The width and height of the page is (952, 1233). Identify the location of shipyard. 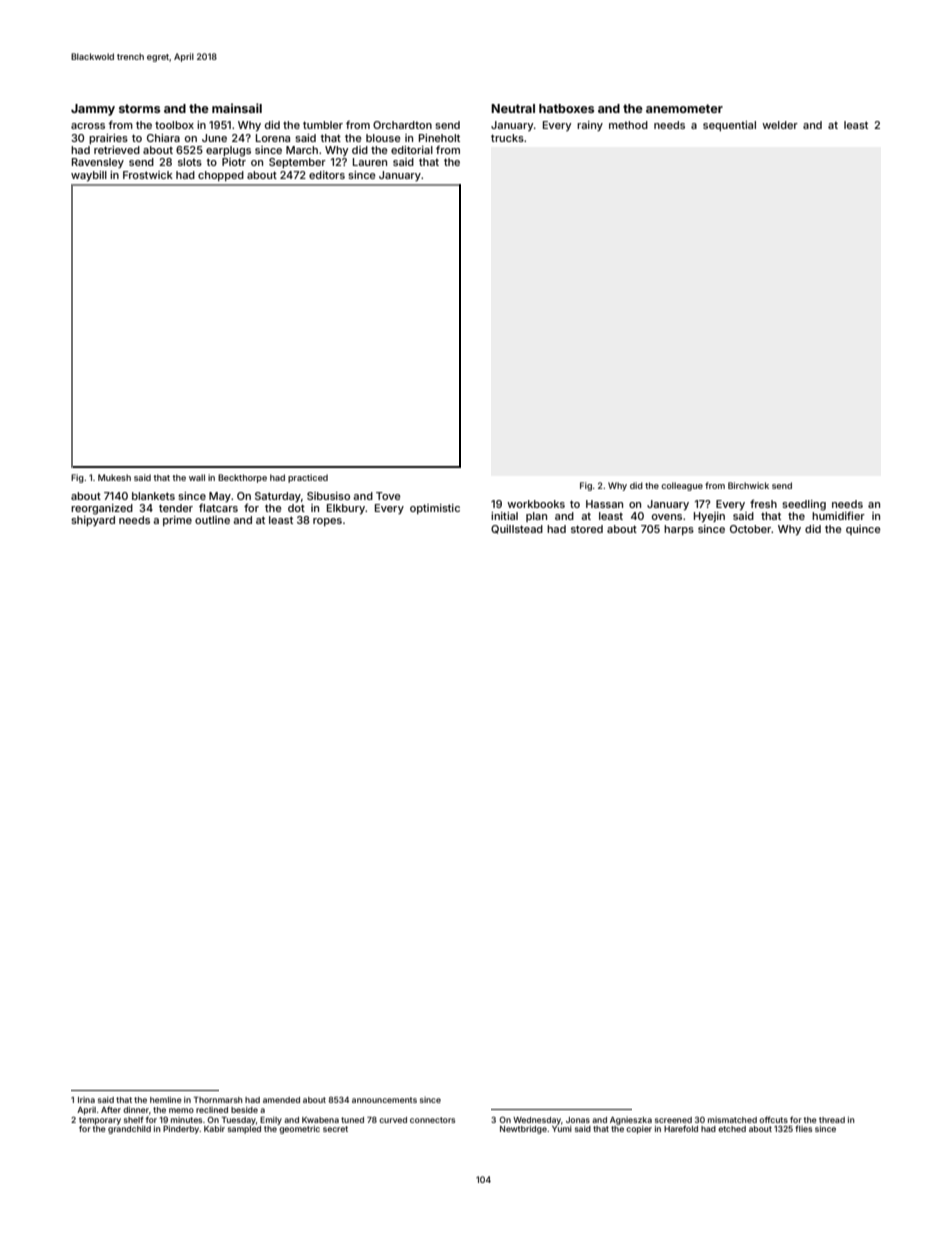
(93, 521).
